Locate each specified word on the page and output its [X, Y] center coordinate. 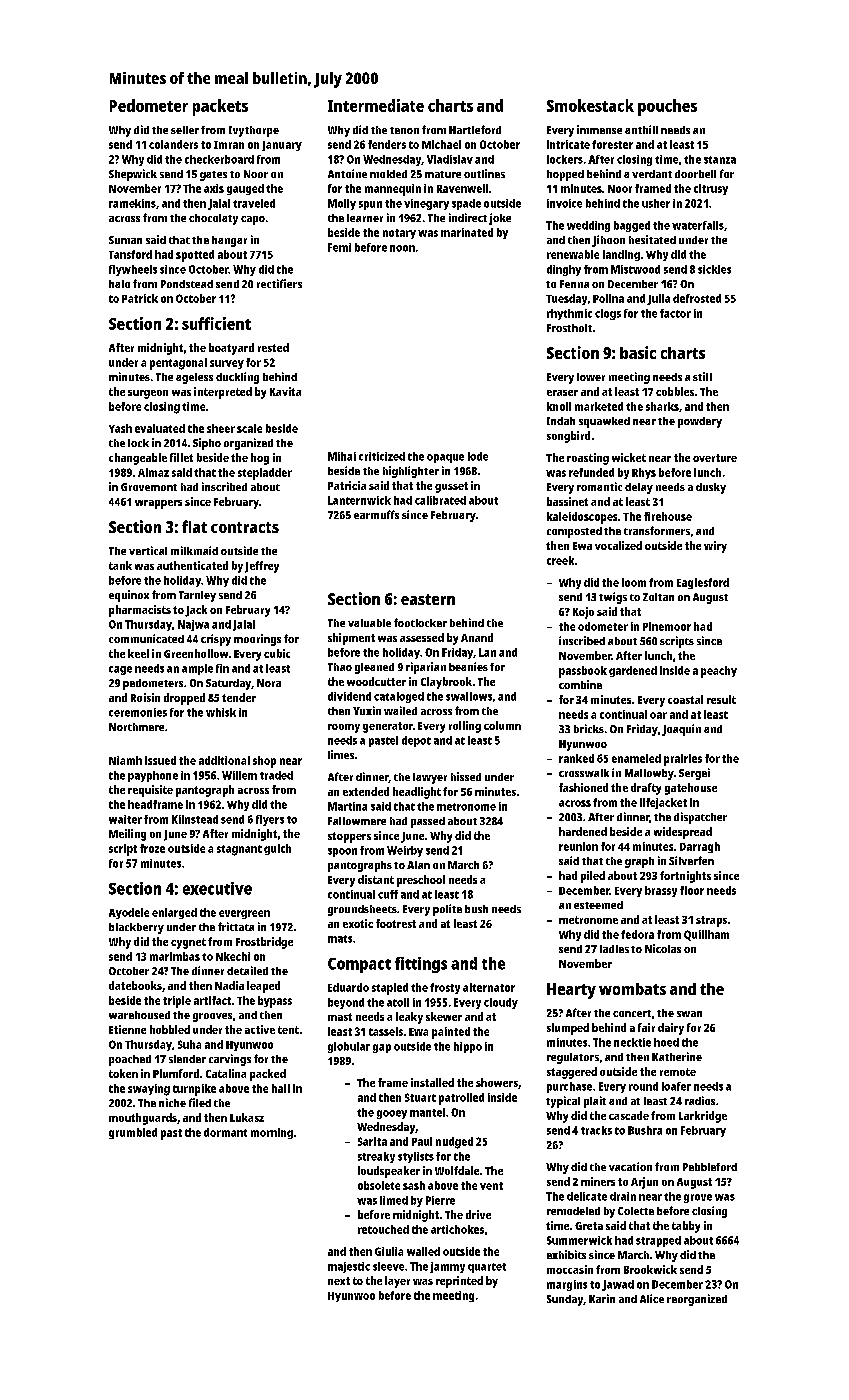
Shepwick [133, 175]
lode [478, 456]
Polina [608, 298]
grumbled [133, 1133]
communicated [146, 638]
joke [500, 219]
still [702, 376]
